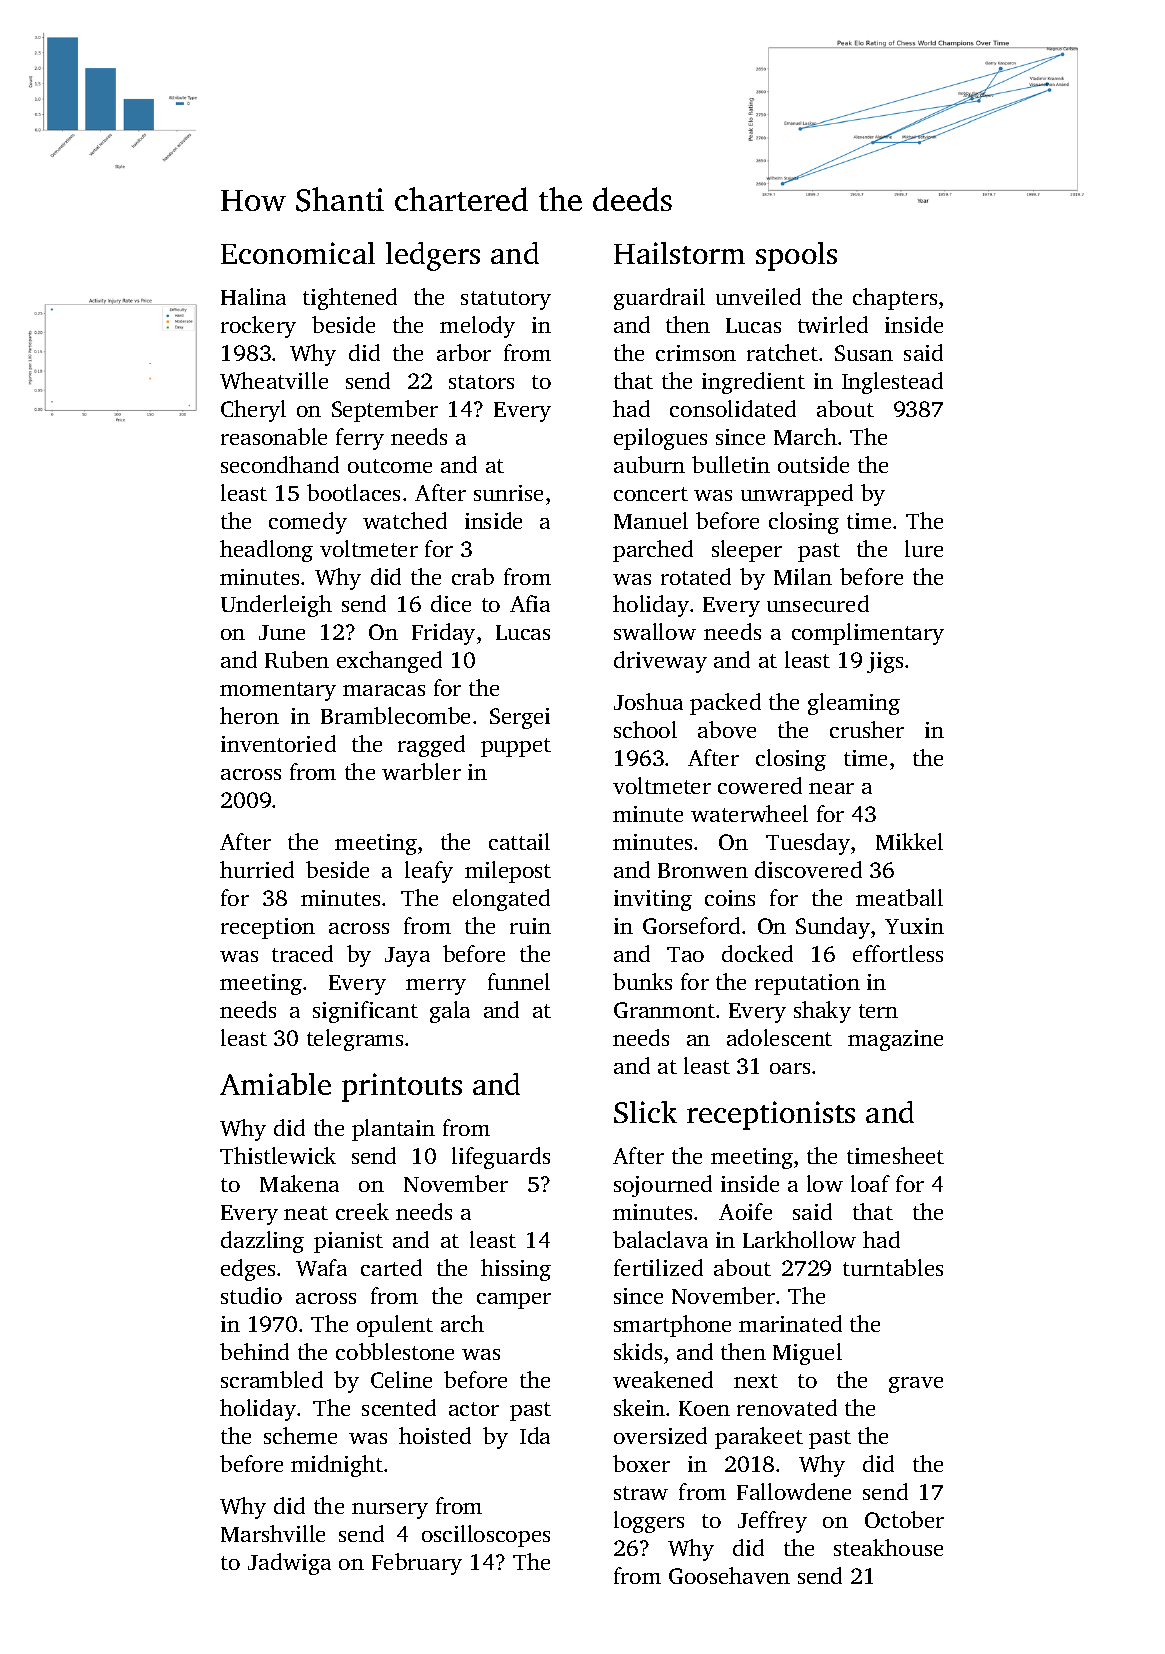 The height and width of the page is (1654, 1165). I want to click on cobblestone, so click(395, 1351).
